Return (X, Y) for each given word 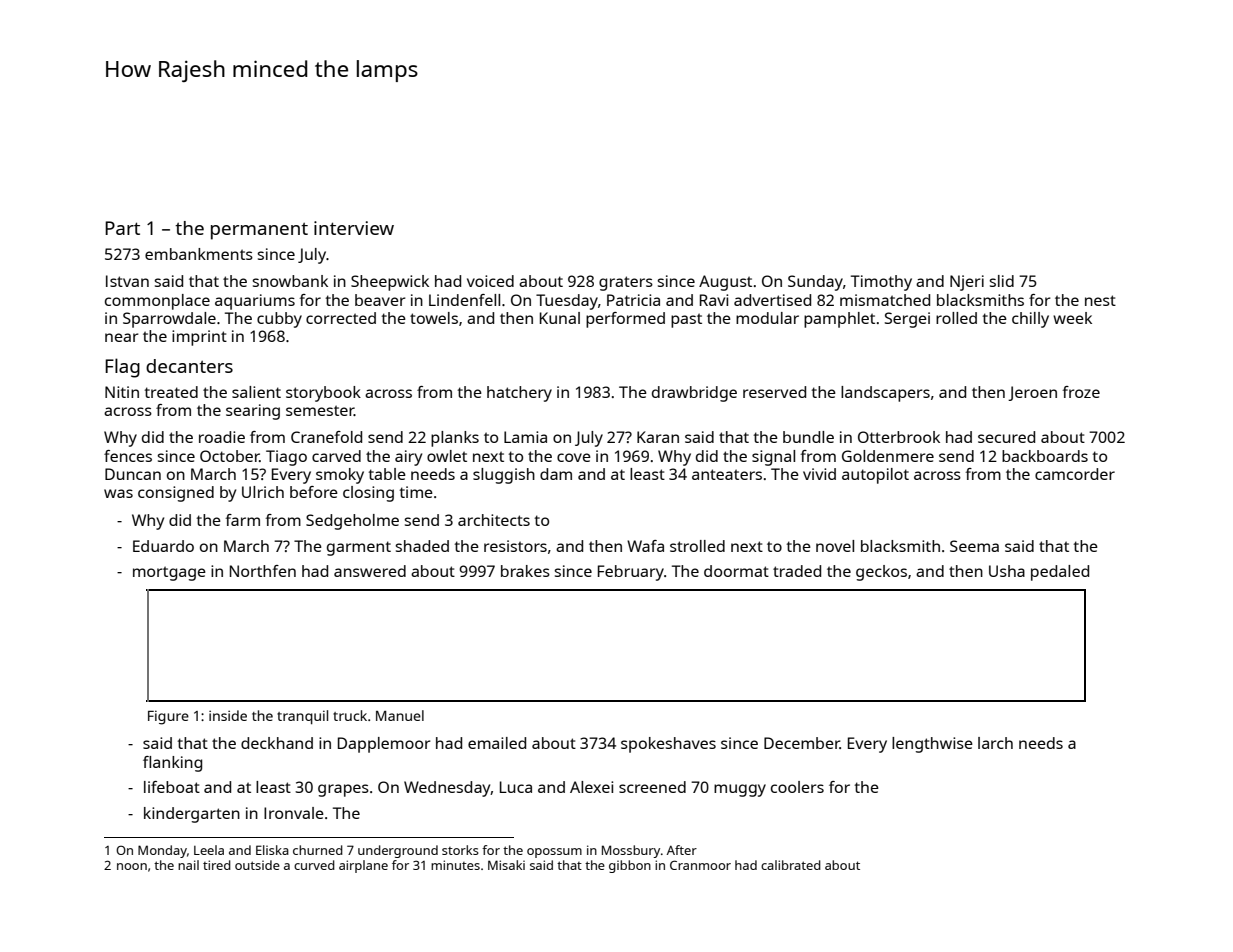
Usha (1007, 571)
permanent (259, 231)
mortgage (169, 573)
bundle (808, 437)
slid (1001, 281)
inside (228, 715)
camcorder (1075, 474)
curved (314, 865)
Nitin (122, 392)
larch (995, 743)
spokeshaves (668, 745)
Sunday (815, 283)
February (631, 573)
